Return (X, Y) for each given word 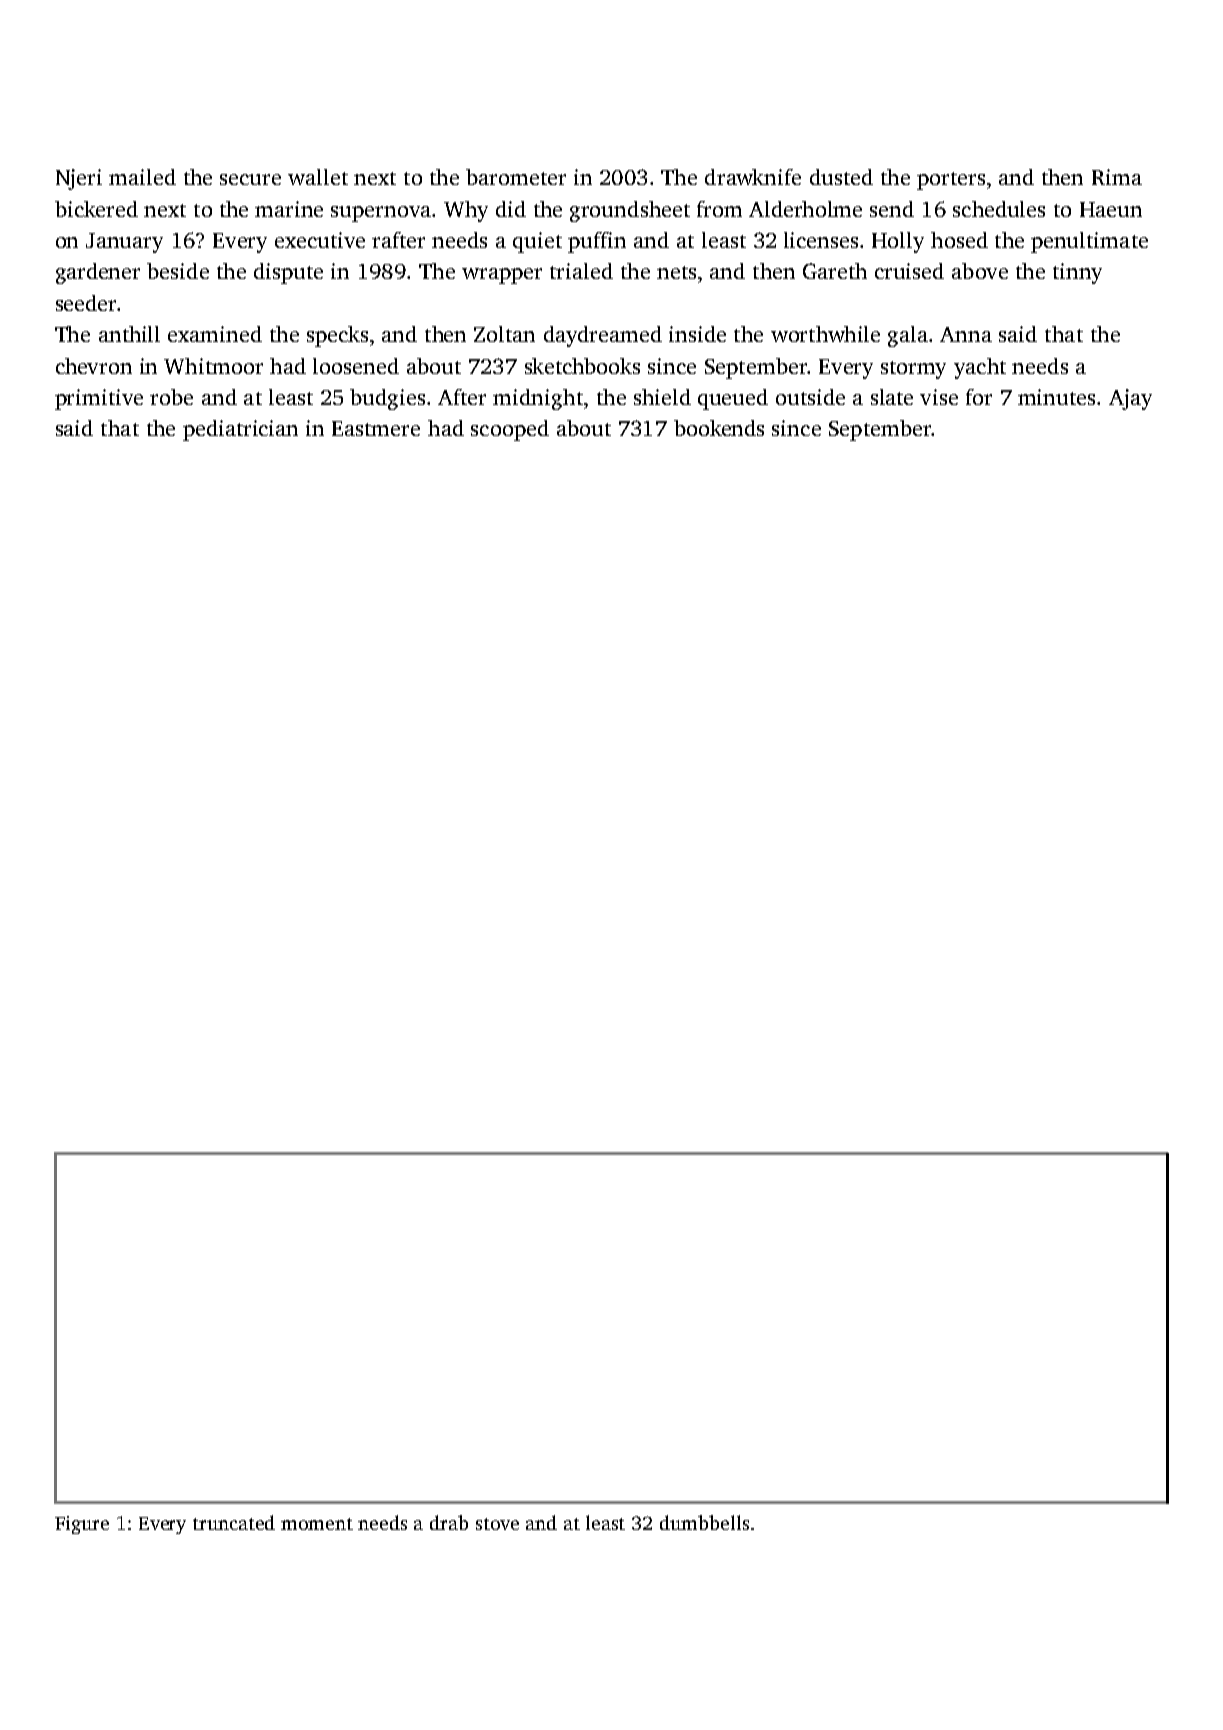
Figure (82, 1525)
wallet (318, 177)
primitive (99, 399)
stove (497, 1524)
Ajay (1130, 399)
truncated (234, 1522)
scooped (510, 430)
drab (449, 1522)
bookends (719, 428)
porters (951, 181)
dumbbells (704, 1522)
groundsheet (630, 211)
